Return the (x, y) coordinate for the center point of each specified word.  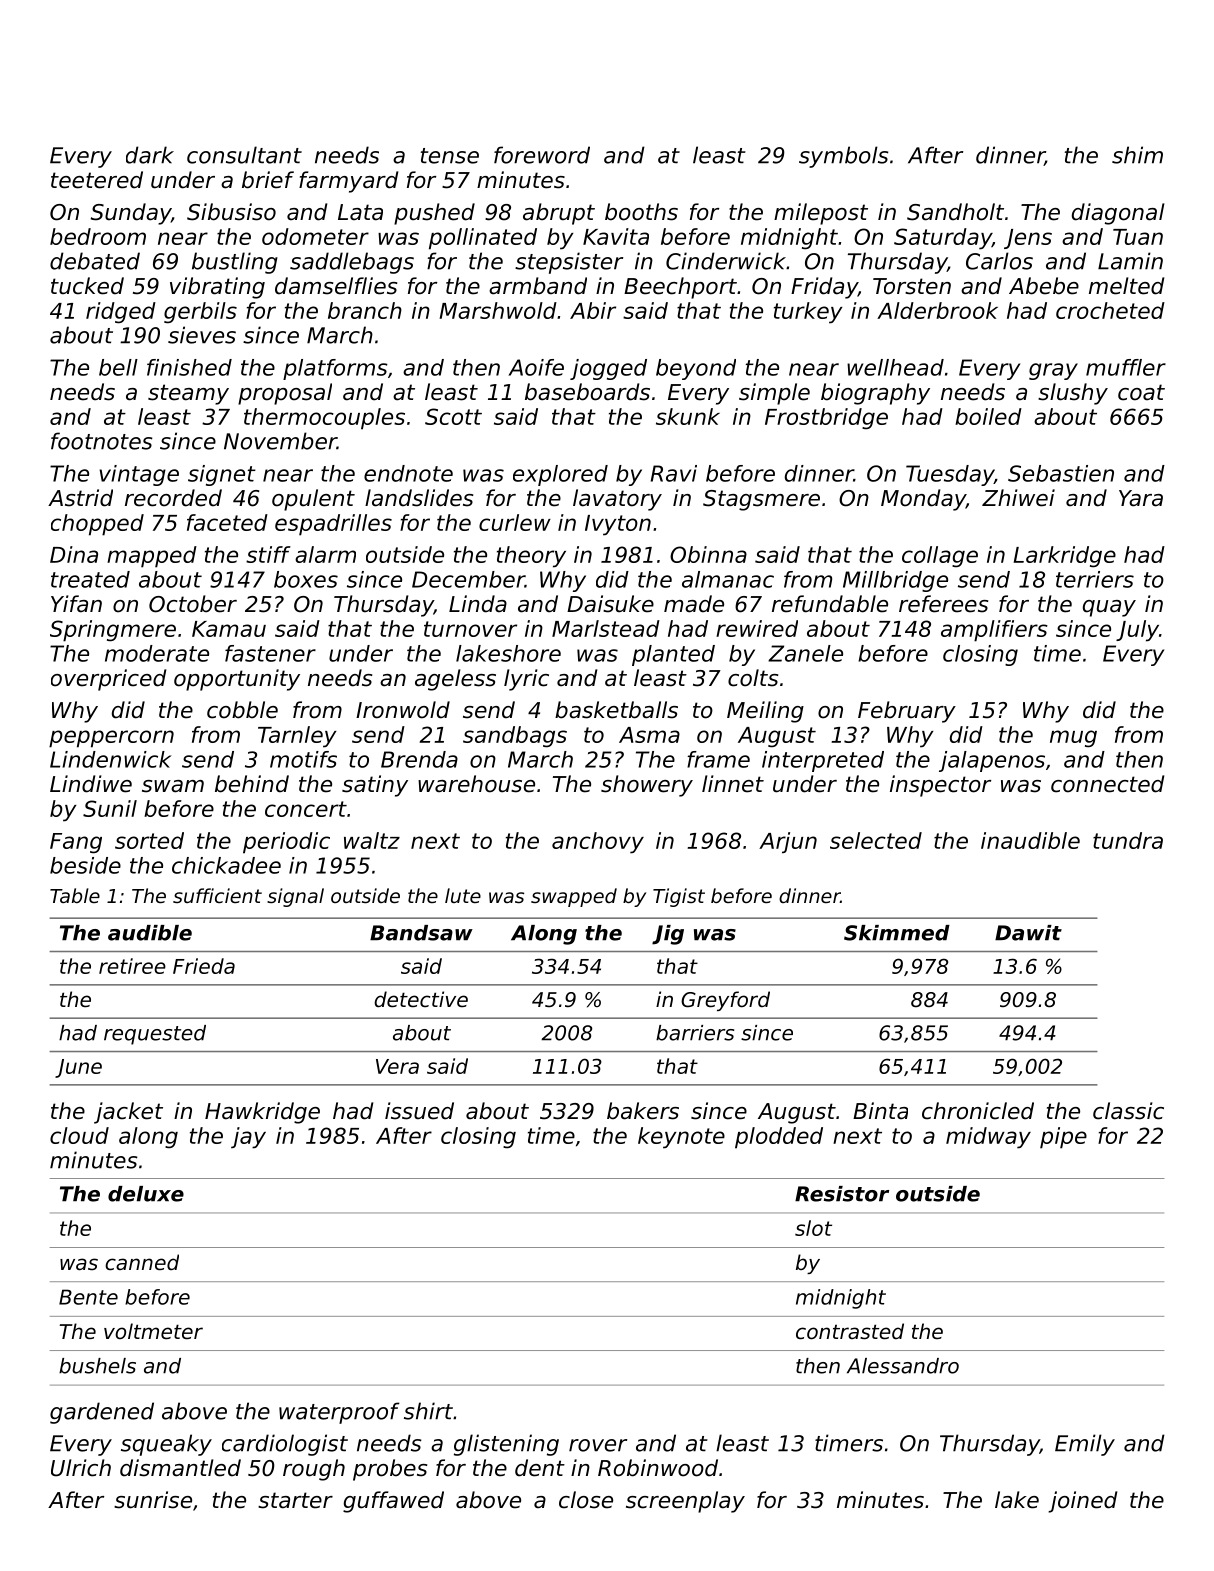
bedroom (98, 236)
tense (450, 156)
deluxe (146, 1194)
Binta (880, 1111)
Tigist (679, 897)
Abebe (1044, 286)
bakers (643, 1111)
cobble (242, 710)
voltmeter (153, 1331)
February (907, 712)
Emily (1085, 1445)
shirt (428, 1411)
